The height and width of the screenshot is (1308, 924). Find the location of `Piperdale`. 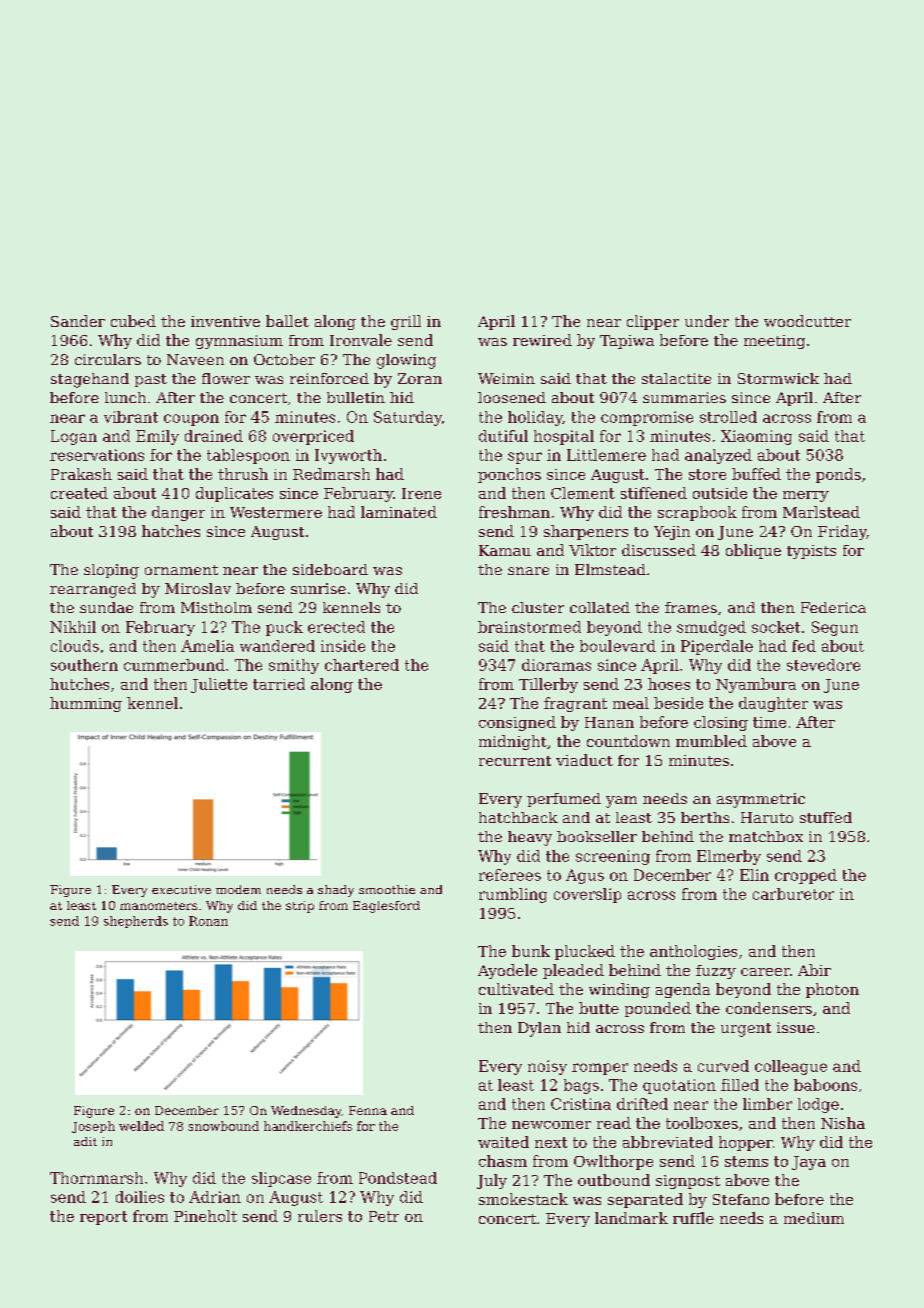

Piperdale is located at coordinates (717, 647).
